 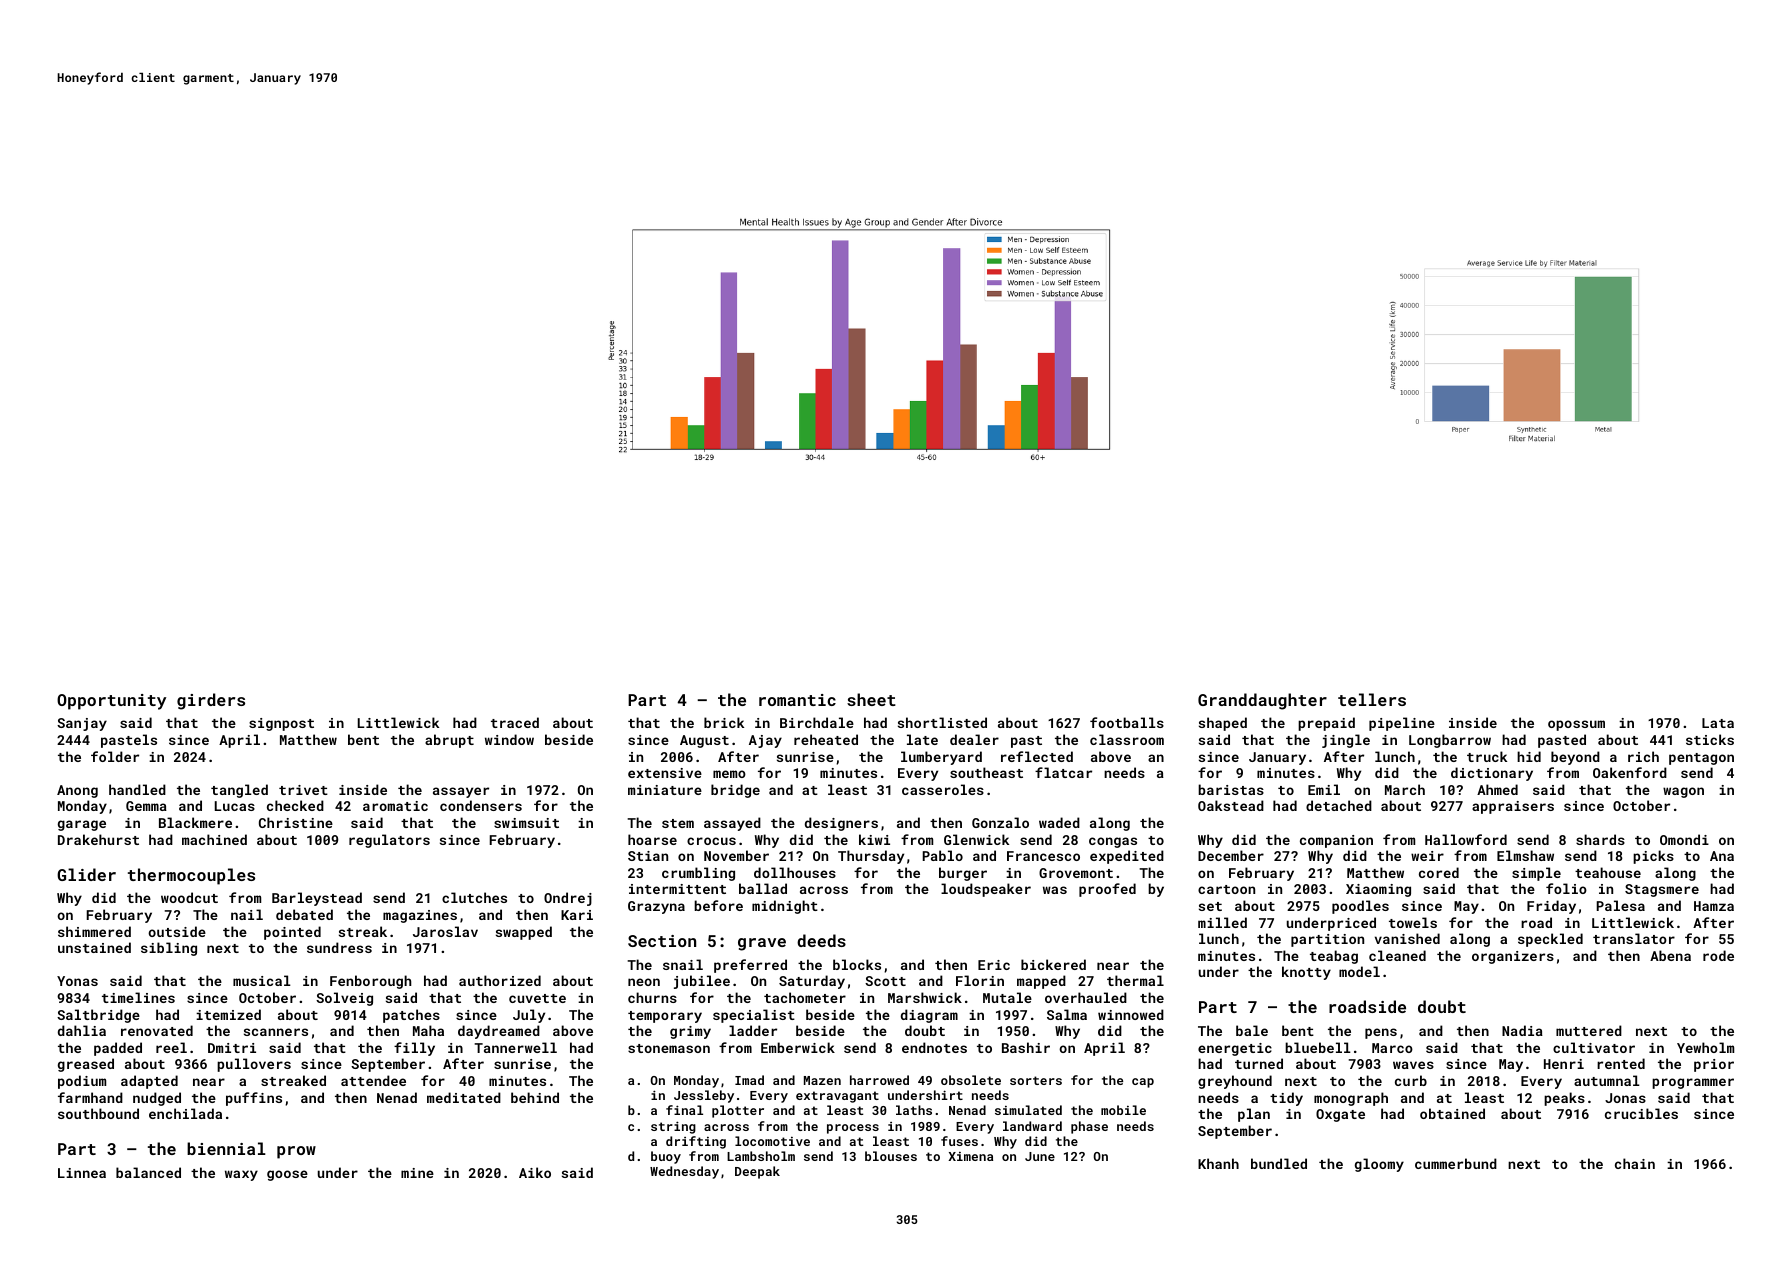 What do you see at coordinates (1218, 1163) in the page?
I see `Khanh` at bounding box center [1218, 1163].
